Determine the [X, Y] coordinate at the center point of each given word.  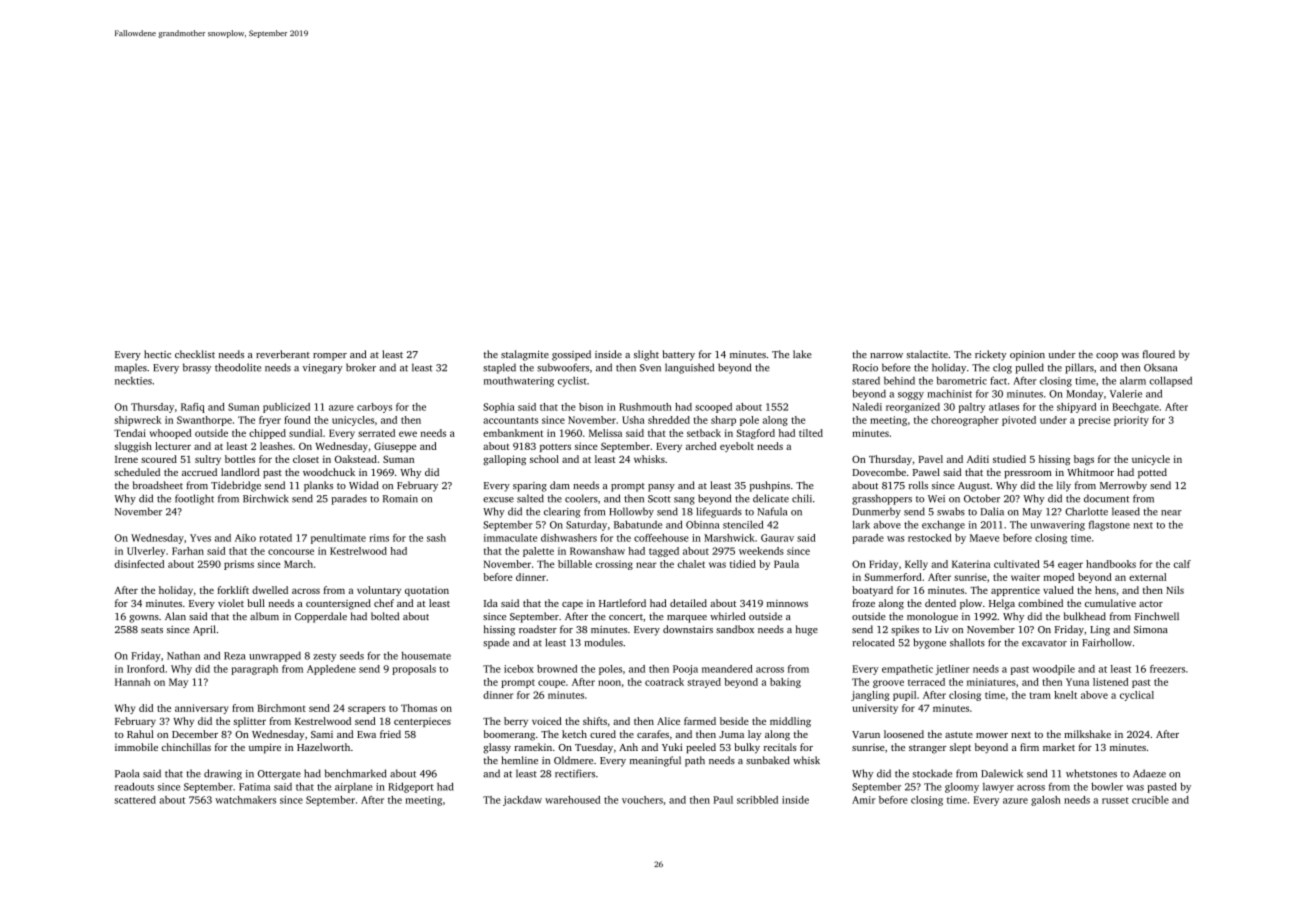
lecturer [173, 446]
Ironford [146, 669]
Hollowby [631, 512]
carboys [374, 408]
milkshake [1087, 734]
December [195, 734]
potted [1152, 473]
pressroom [1028, 475]
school [544, 459]
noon [609, 683]
